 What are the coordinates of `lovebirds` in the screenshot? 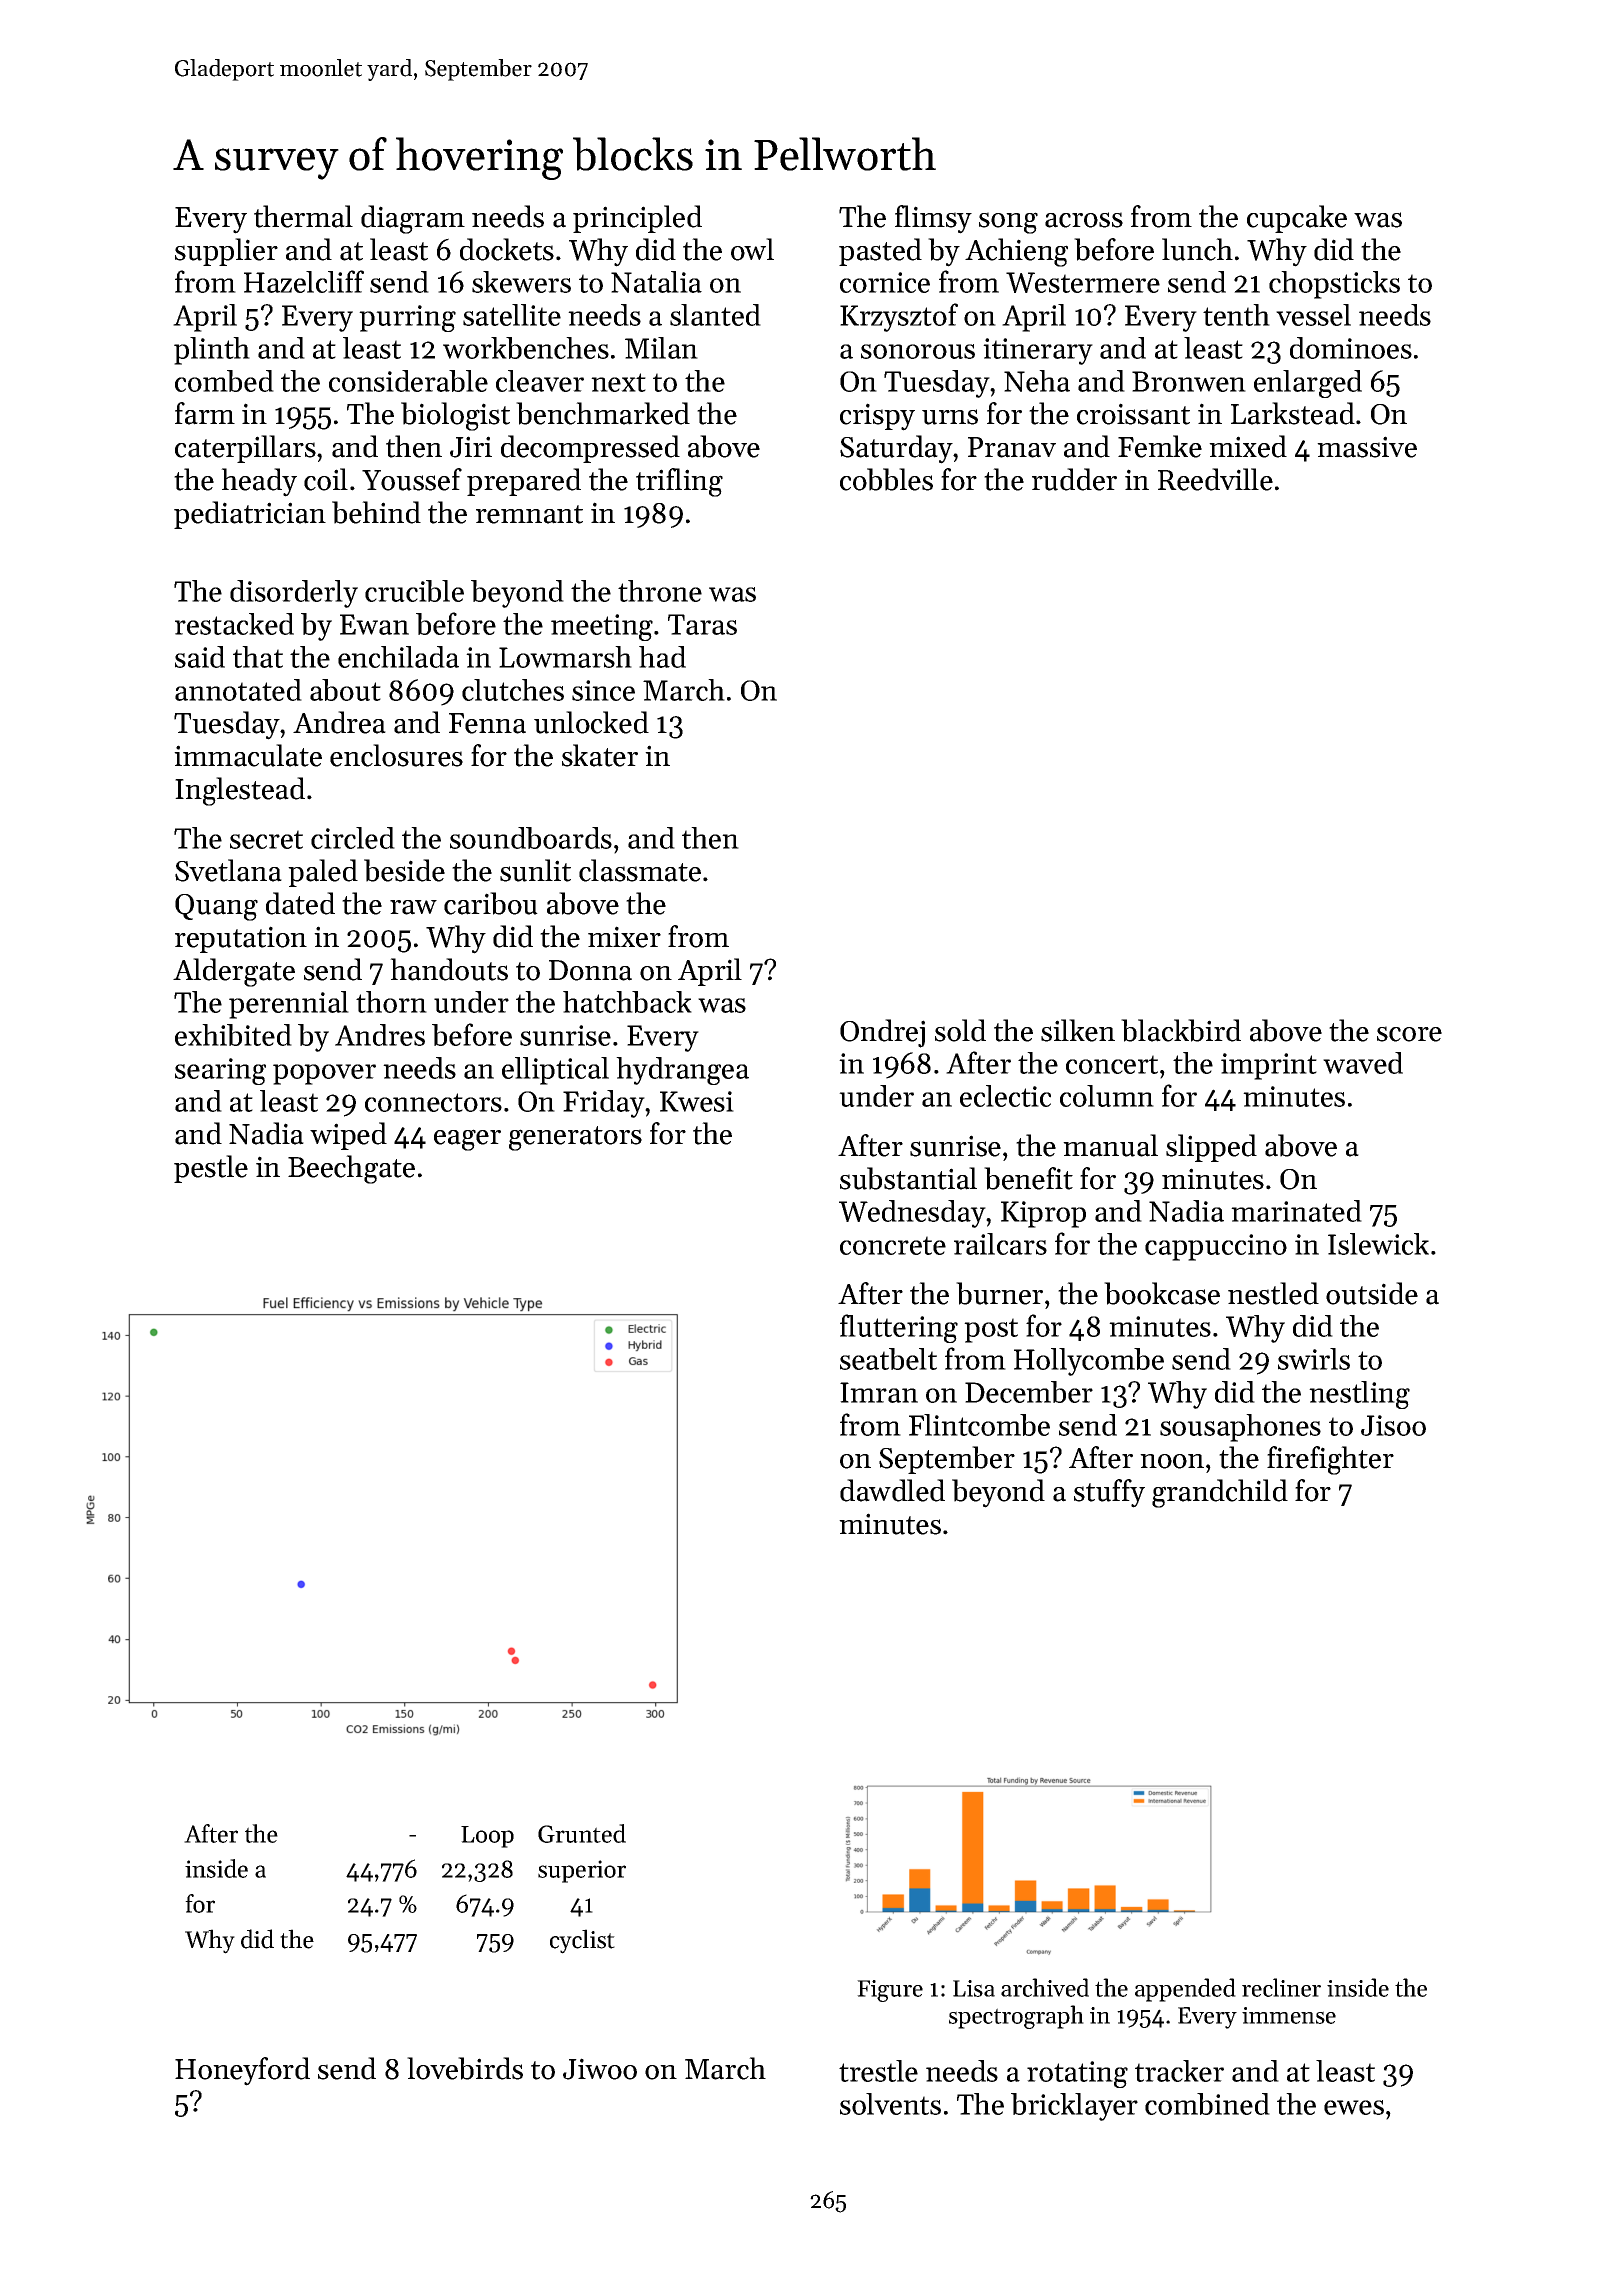 It's located at (465, 2068).
